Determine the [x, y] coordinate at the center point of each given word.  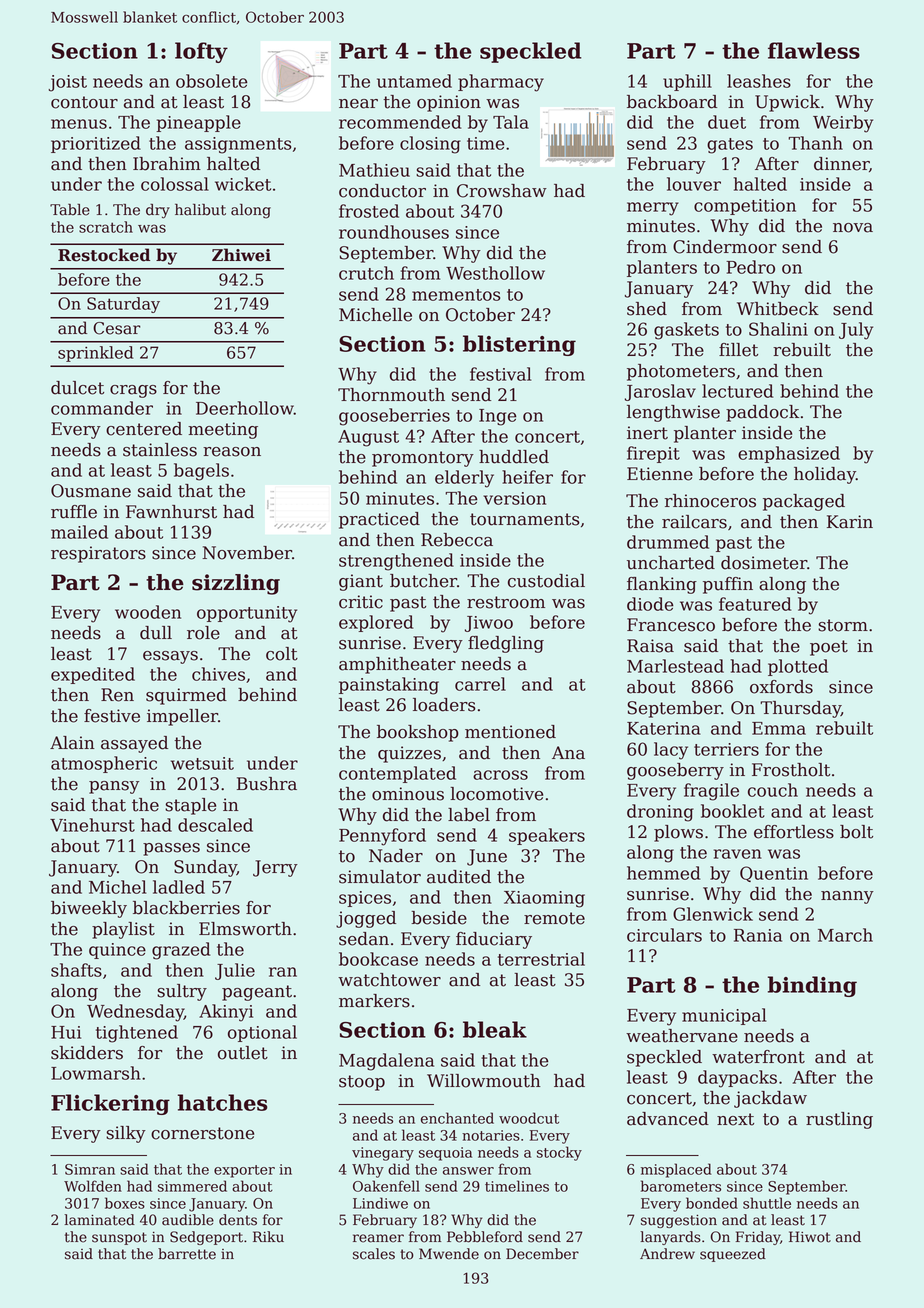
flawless [814, 50]
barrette [187, 1254]
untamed [414, 81]
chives [218, 674]
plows [678, 833]
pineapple [198, 123]
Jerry [275, 868]
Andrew [667, 1254]
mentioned [510, 732]
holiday [825, 475]
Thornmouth [391, 395]
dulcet [77, 388]
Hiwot [810, 1237]
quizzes [409, 754]
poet [829, 648]
